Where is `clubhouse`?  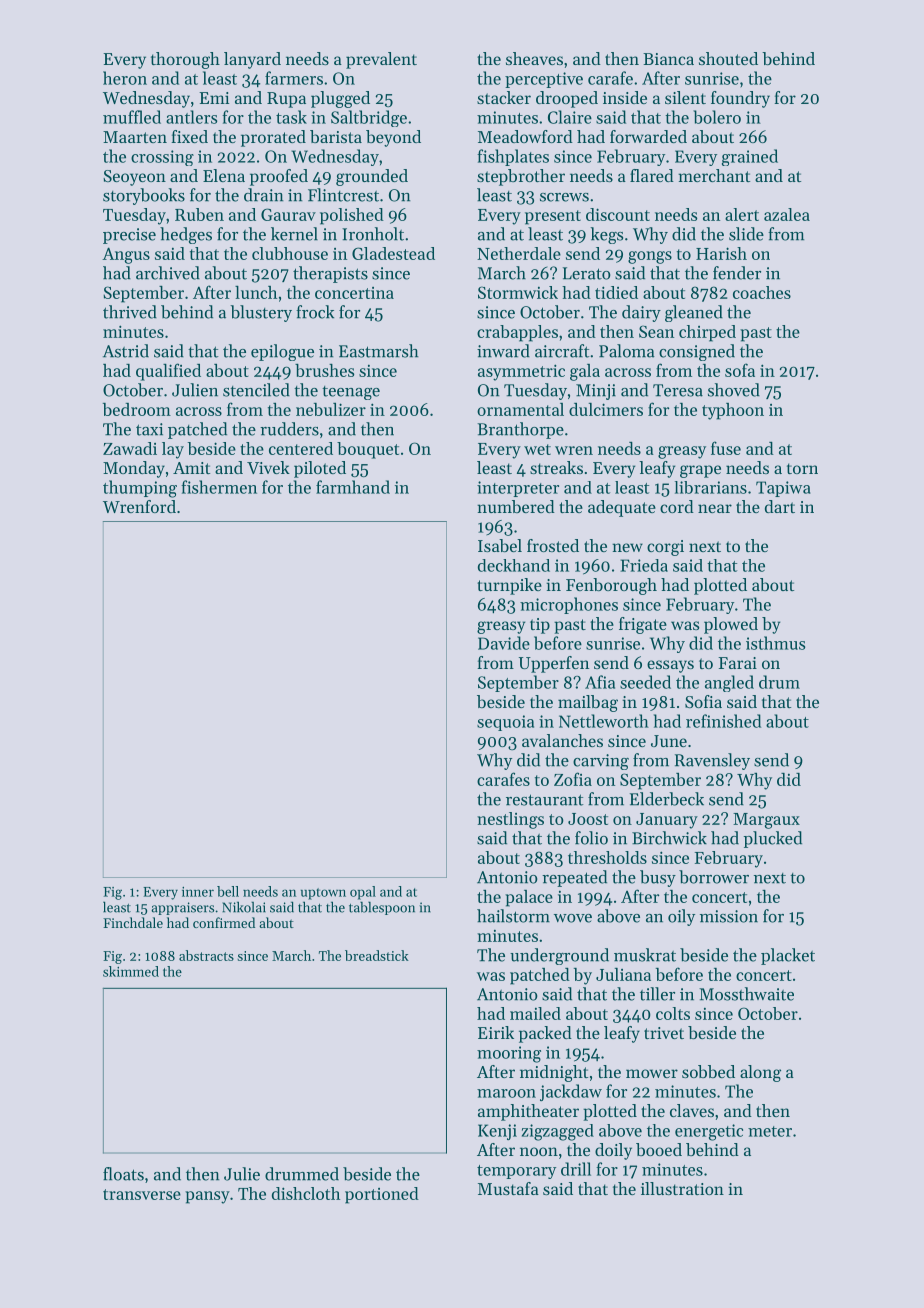
clubhouse is located at coordinates (290, 253).
